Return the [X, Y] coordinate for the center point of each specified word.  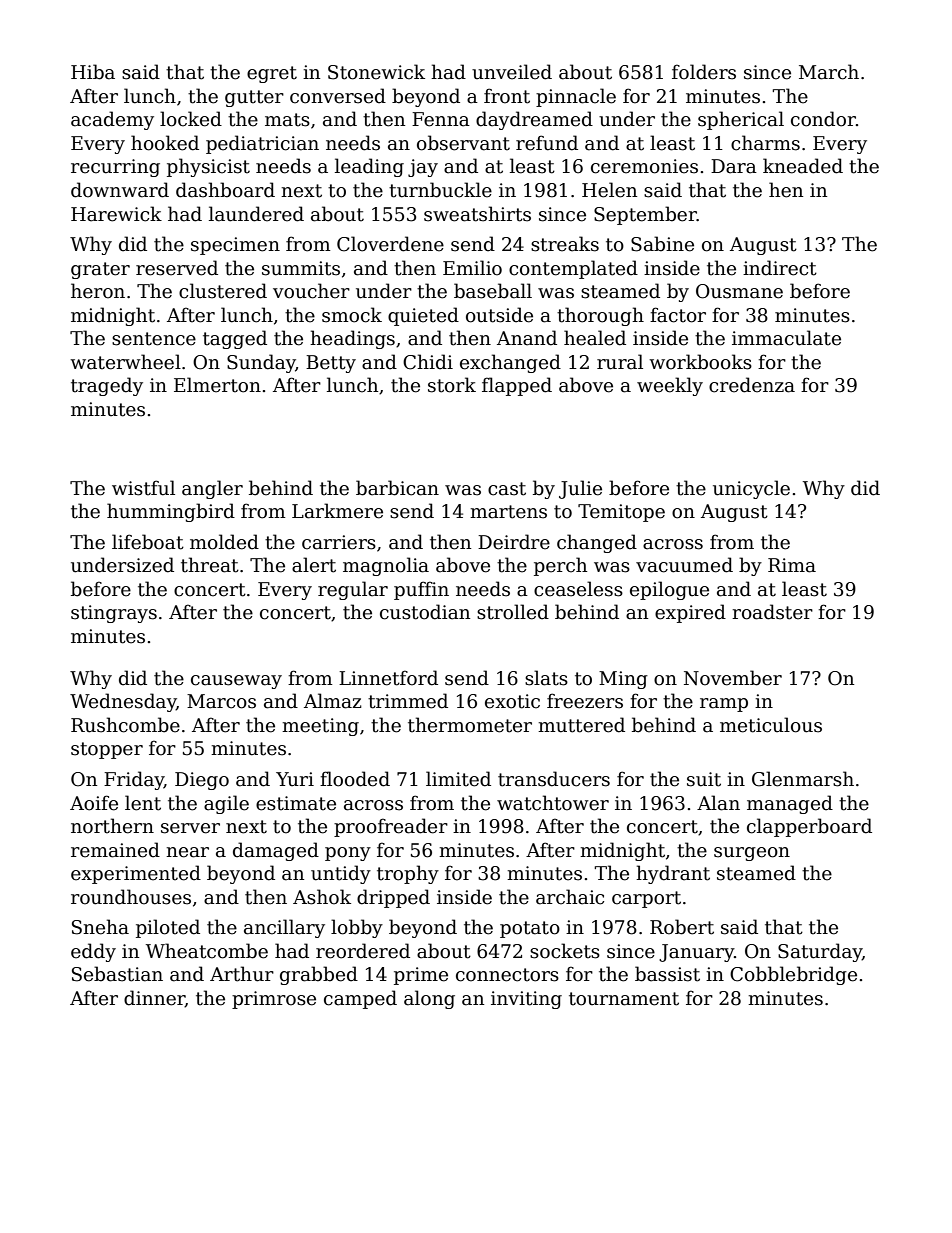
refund [547, 143]
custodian [425, 612]
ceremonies [644, 166]
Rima [792, 565]
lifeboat [148, 542]
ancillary [284, 928]
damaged [276, 851]
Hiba [93, 72]
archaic [570, 897]
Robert [682, 927]
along [429, 999]
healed [595, 338]
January [696, 953]
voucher [311, 291]
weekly [670, 386]
